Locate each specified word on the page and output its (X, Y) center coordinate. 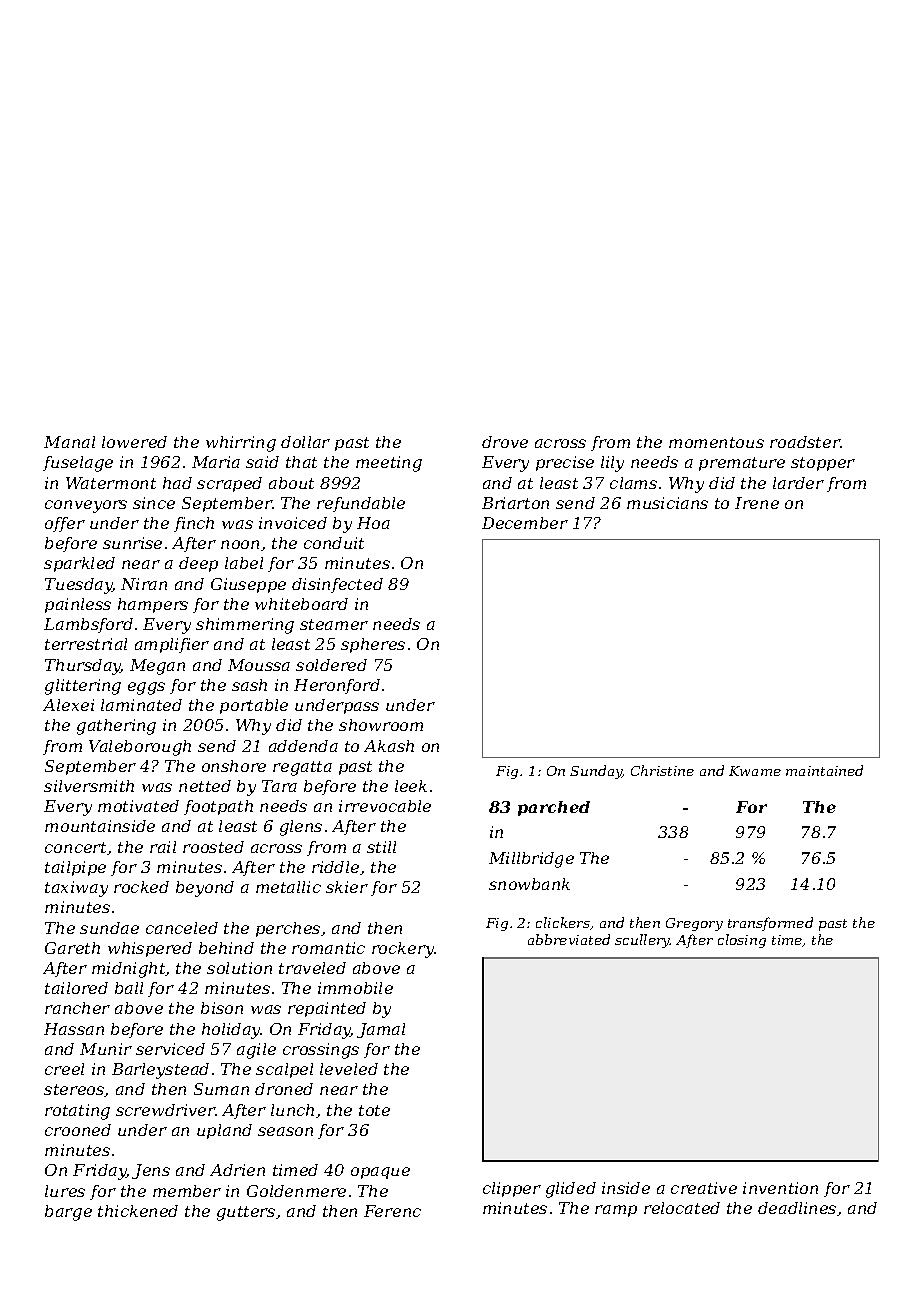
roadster (805, 442)
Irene (757, 503)
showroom (381, 725)
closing (742, 941)
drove (505, 442)
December (525, 523)
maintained (824, 770)
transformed (770, 924)
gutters (246, 1213)
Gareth (72, 948)
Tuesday (79, 586)
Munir (106, 1049)
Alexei (68, 705)
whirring (241, 444)
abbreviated (569, 939)
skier (347, 887)
